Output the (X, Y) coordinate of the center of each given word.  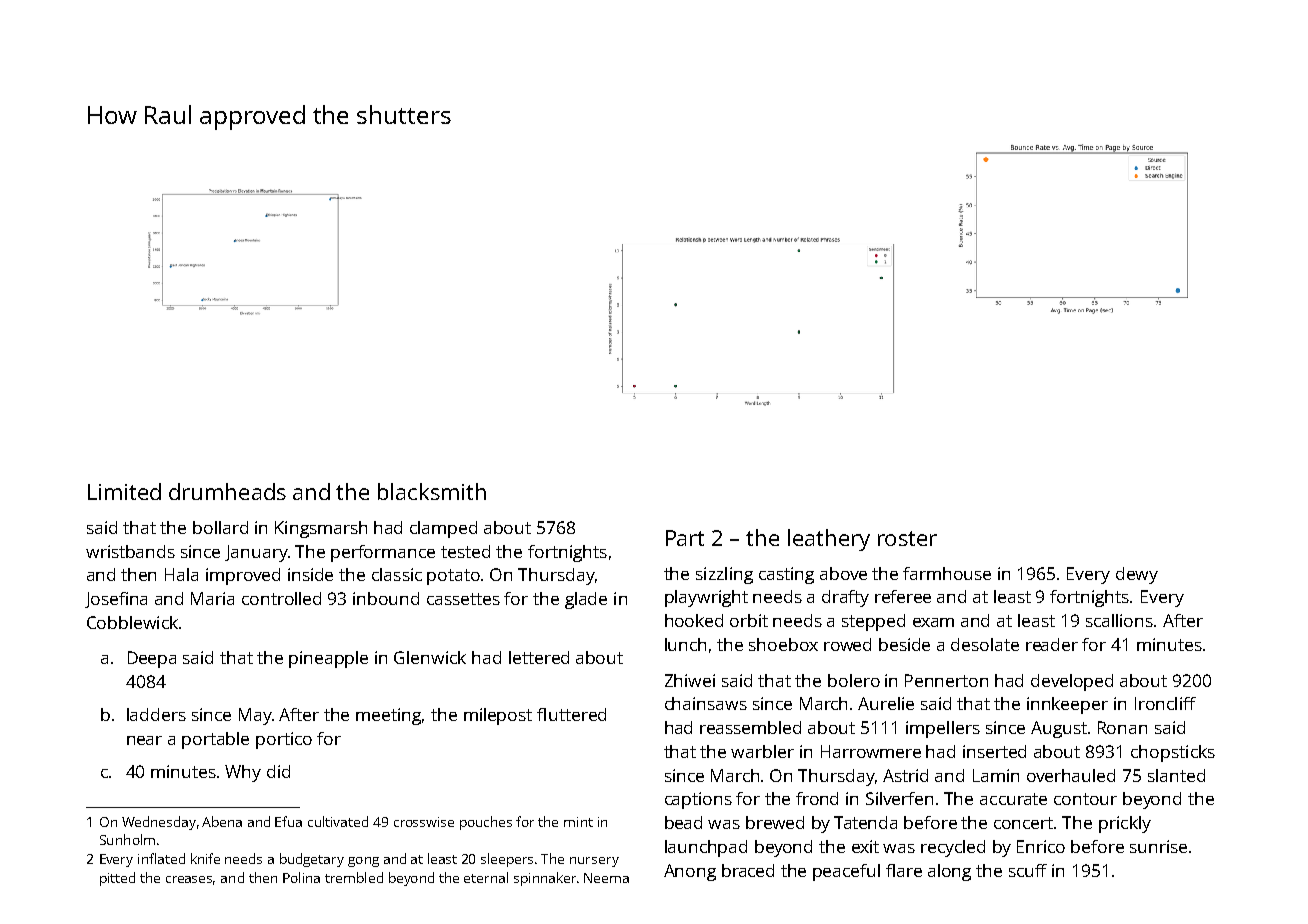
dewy (1137, 575)
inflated (161, 858)
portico (284, 740)
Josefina (116, 600)
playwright (706, 598)
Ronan (1122, 727)
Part (685, 538)
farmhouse (947, 573)
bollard (220, 527)
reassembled (750, 727)
